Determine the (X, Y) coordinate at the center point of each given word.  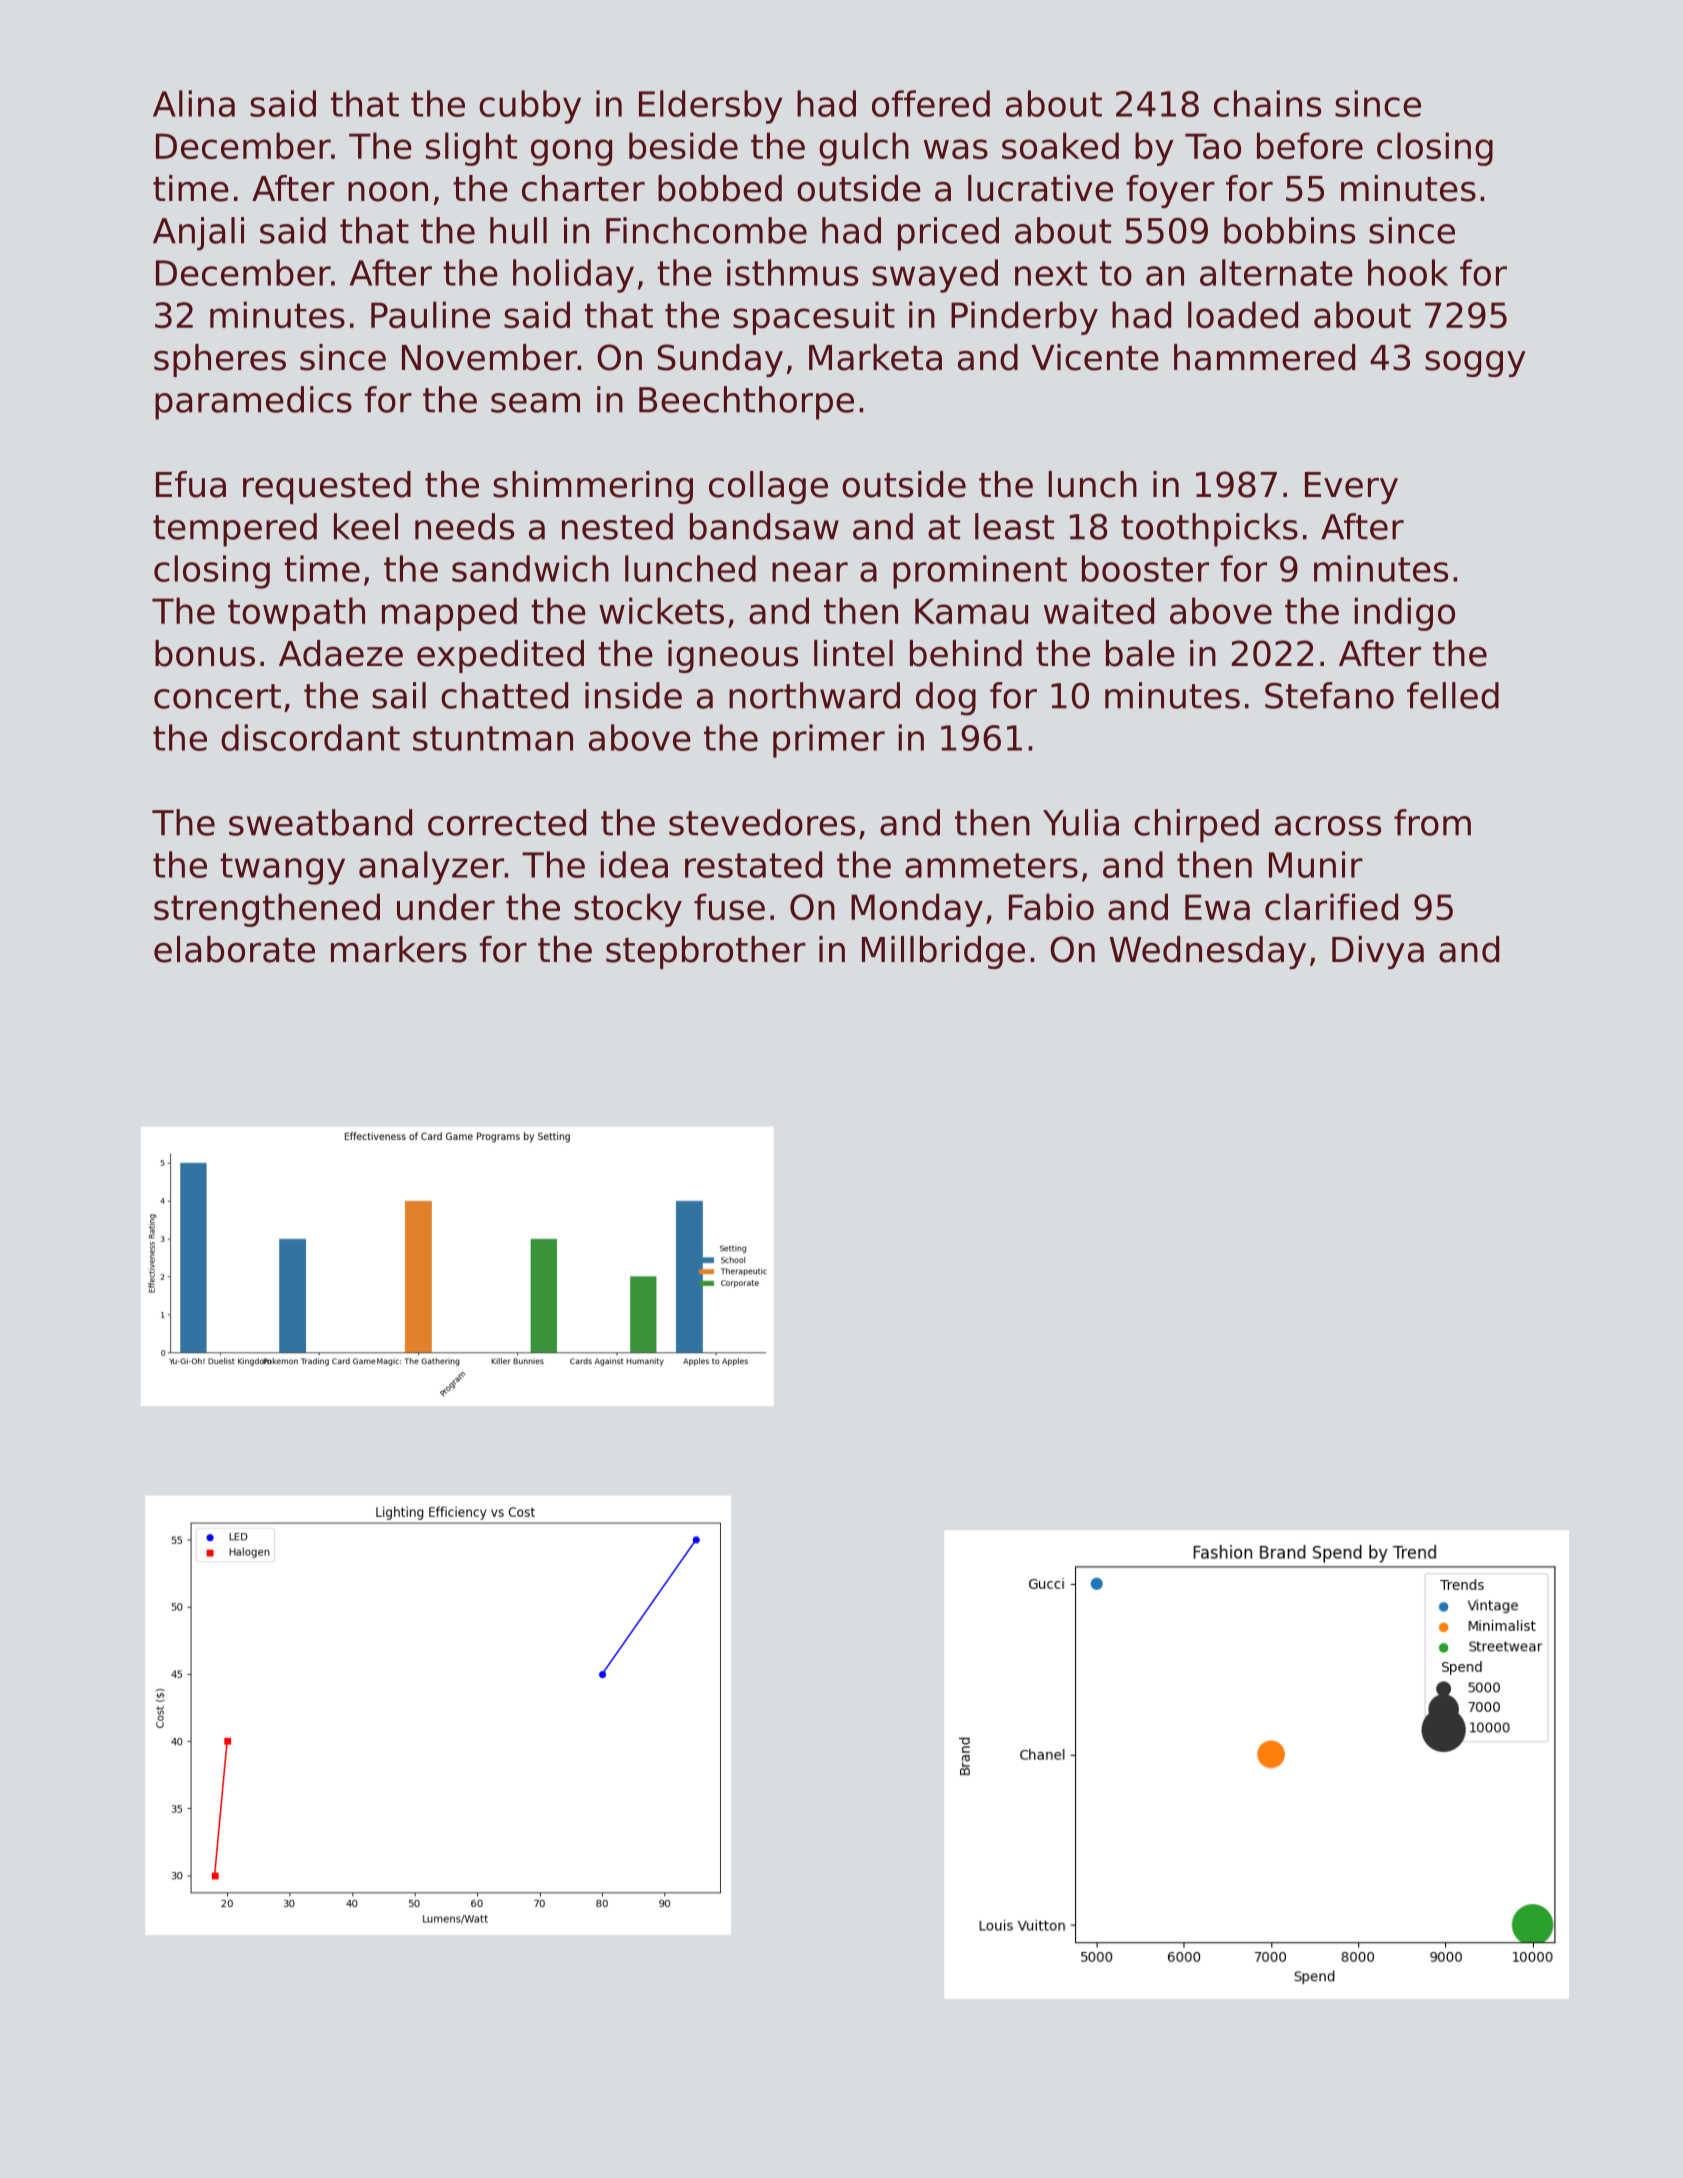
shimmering (593, 487)
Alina (194, 103)
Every (1351, 488)
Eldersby (710, 107)
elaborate (234, 949)
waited (1099, 610)
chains (1267, 103)
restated (753, 864)
